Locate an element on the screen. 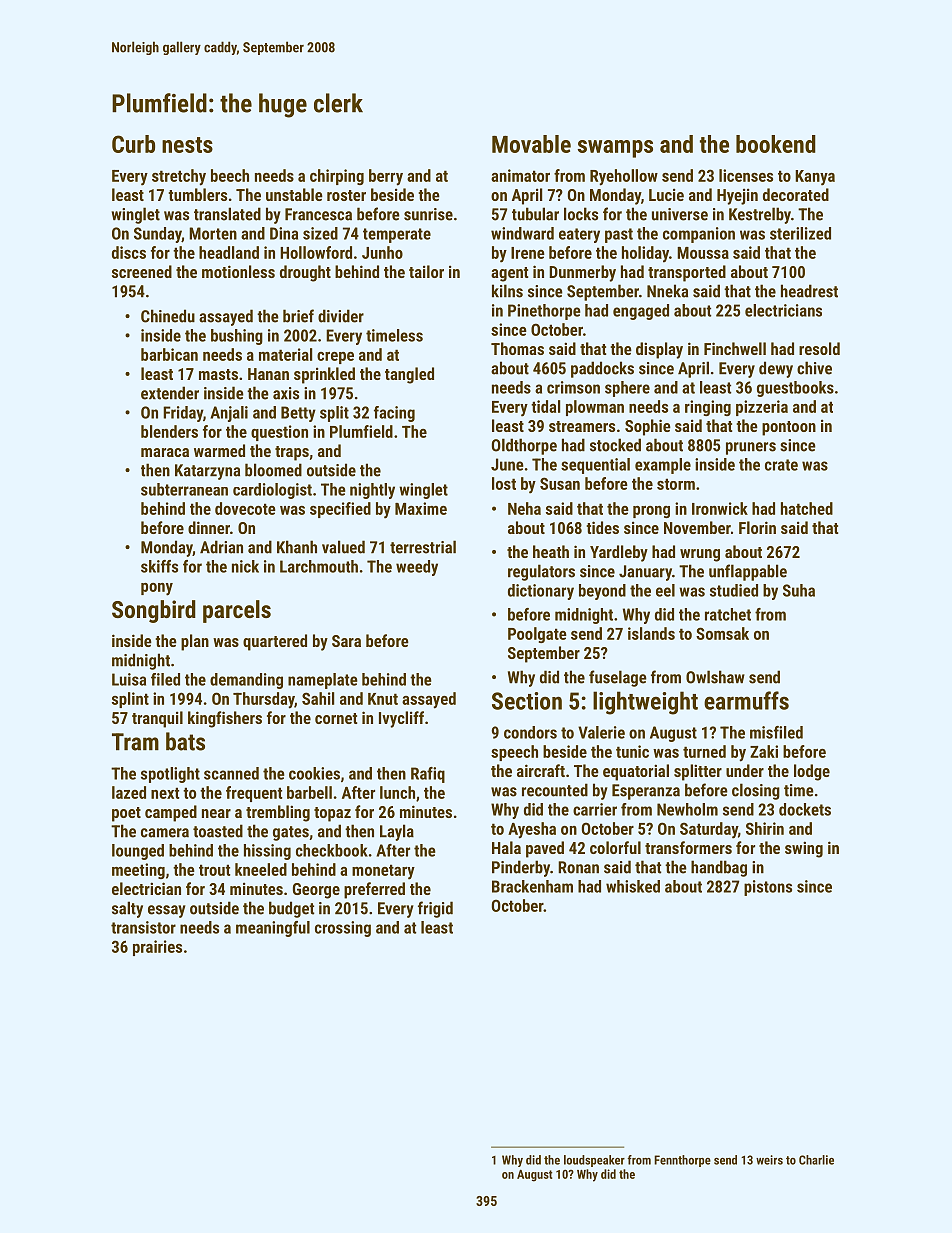 This screenshot has height=1233, width=952. under is located at coordinates (745, 770).
